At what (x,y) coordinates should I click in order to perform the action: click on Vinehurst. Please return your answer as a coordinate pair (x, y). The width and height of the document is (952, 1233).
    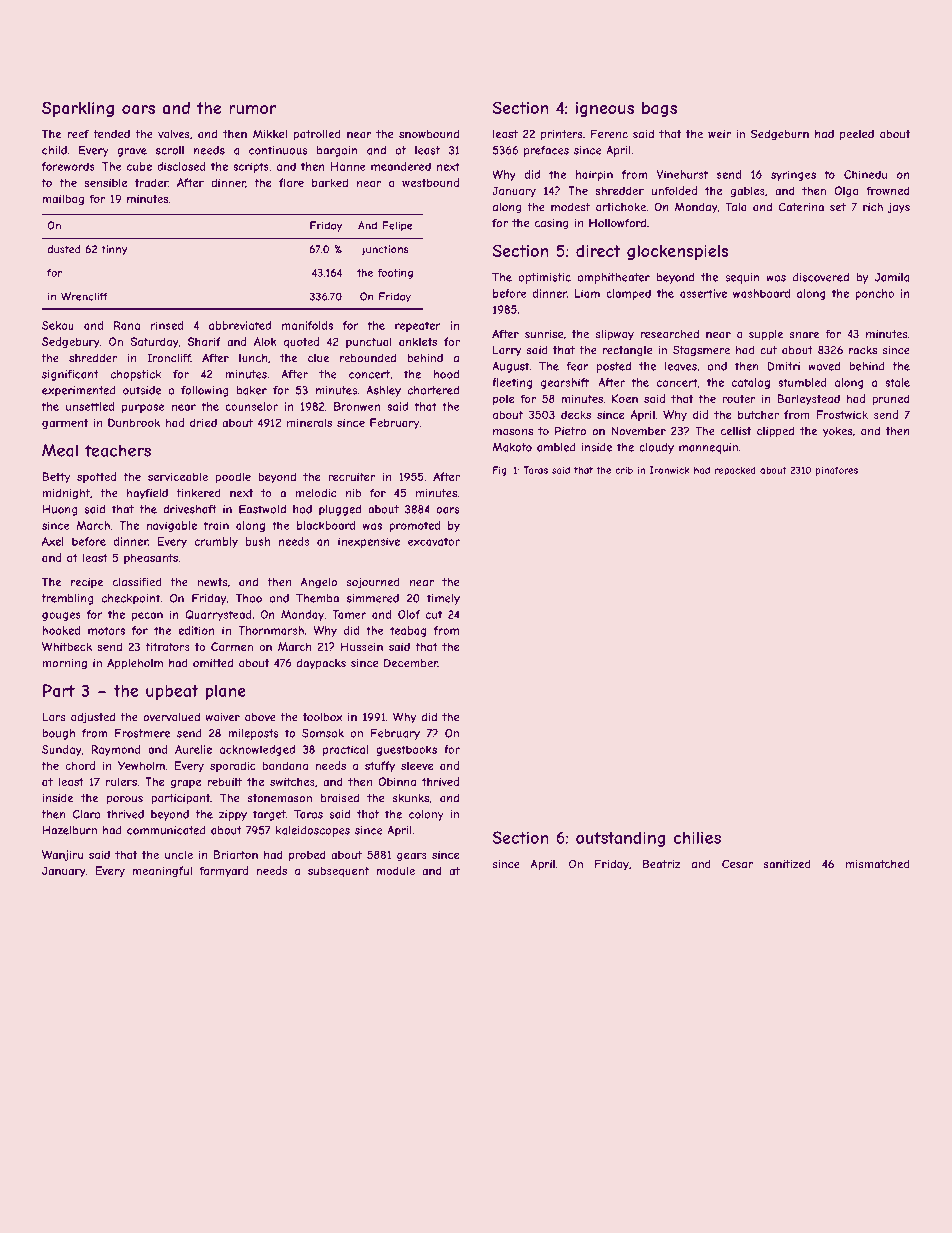
    Looking at the image, I should click on (682, 174).
